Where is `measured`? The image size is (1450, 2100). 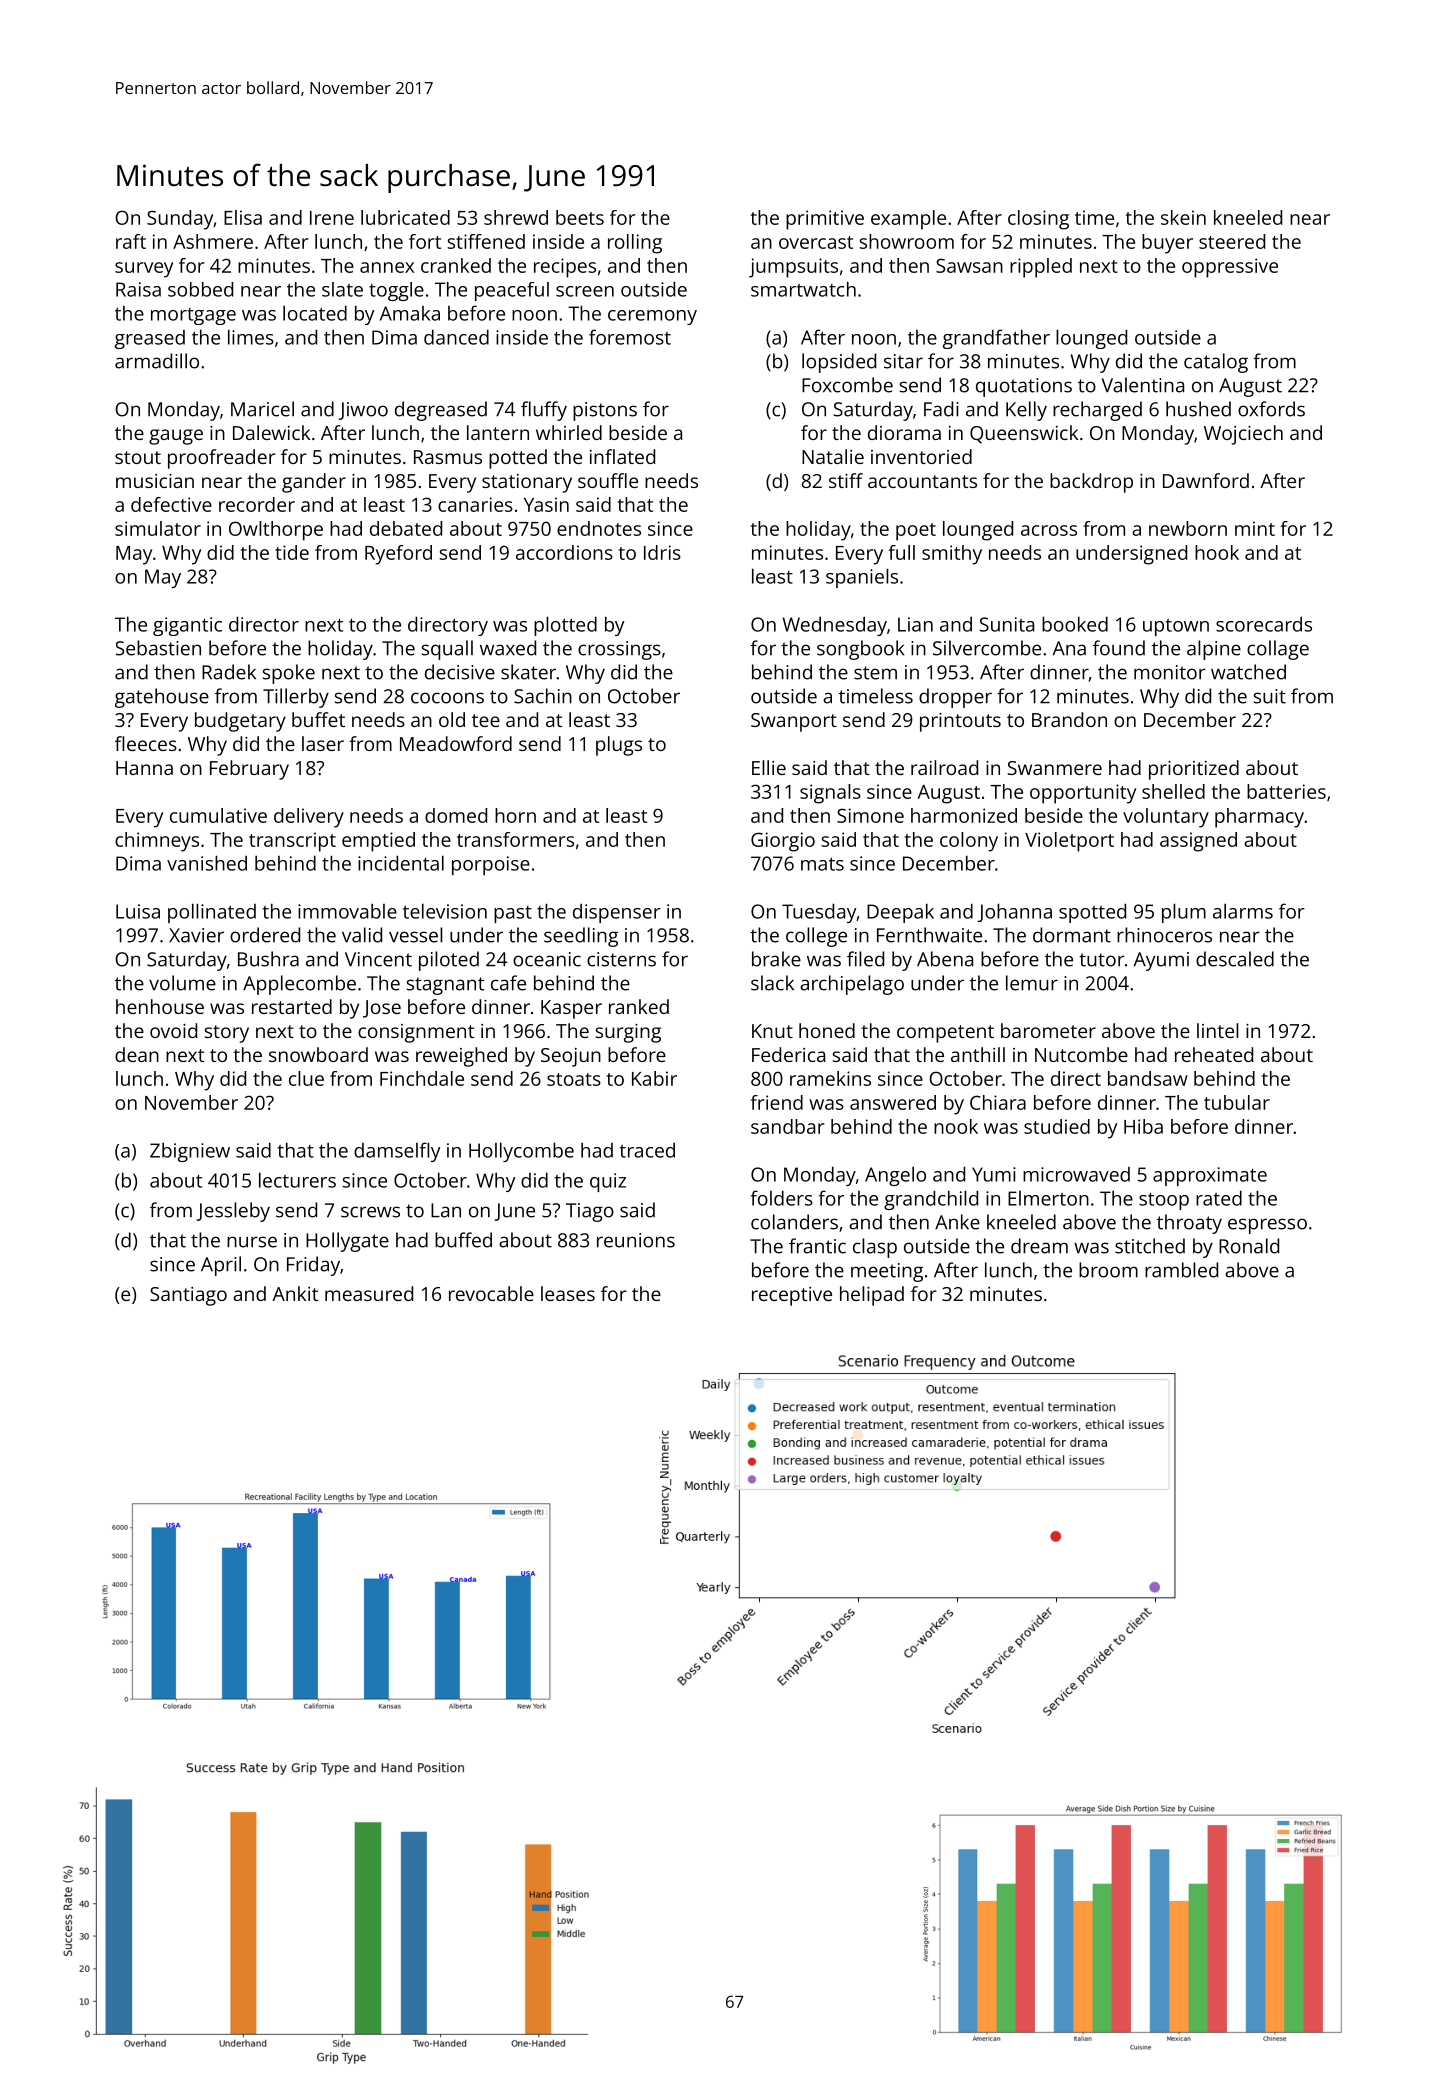 measured is located at coordinates (369, 1293).
